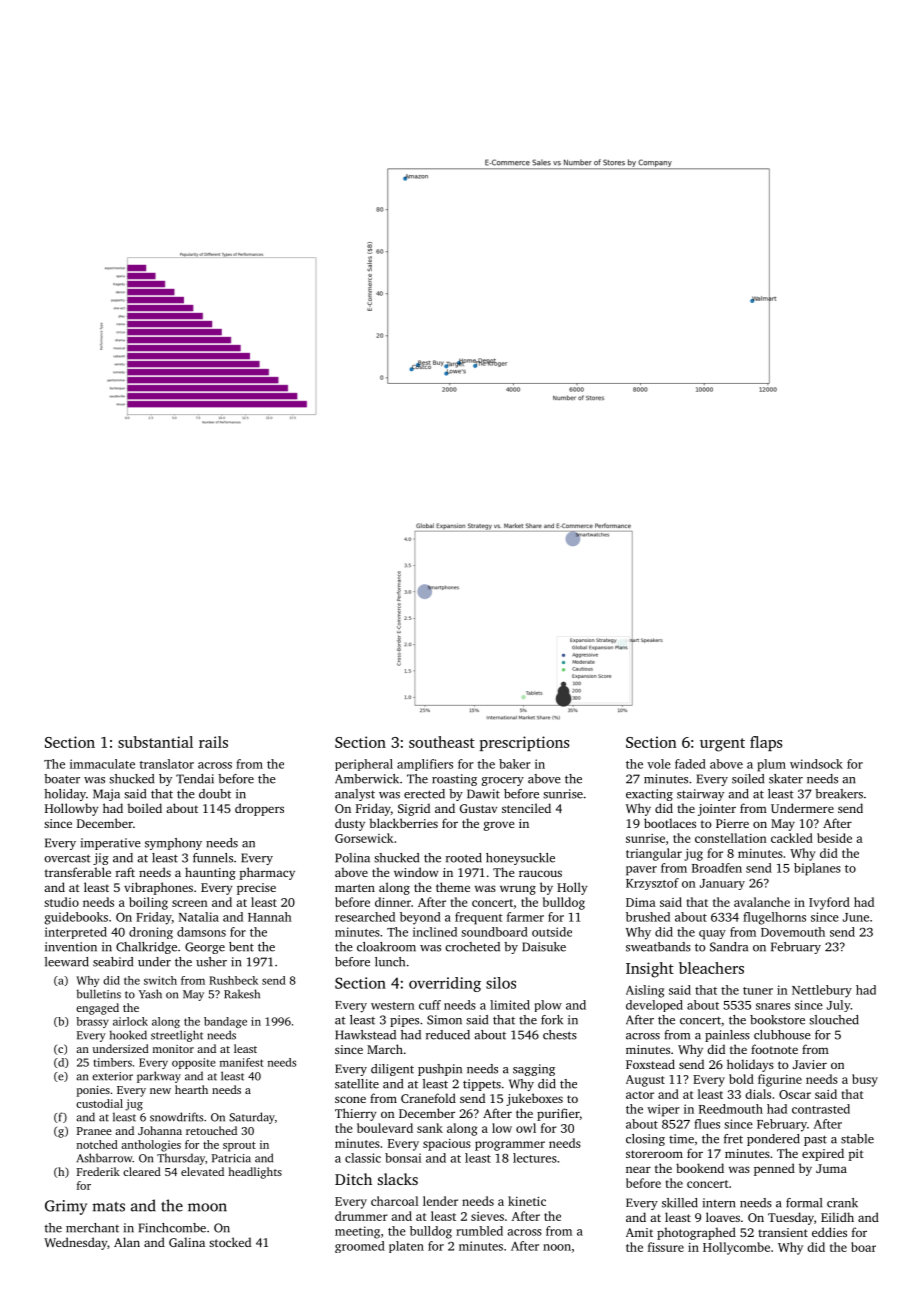  What do you see at coordinates (350, 824) in the document?
I see `dusty` at bounding box center [350, 824].
